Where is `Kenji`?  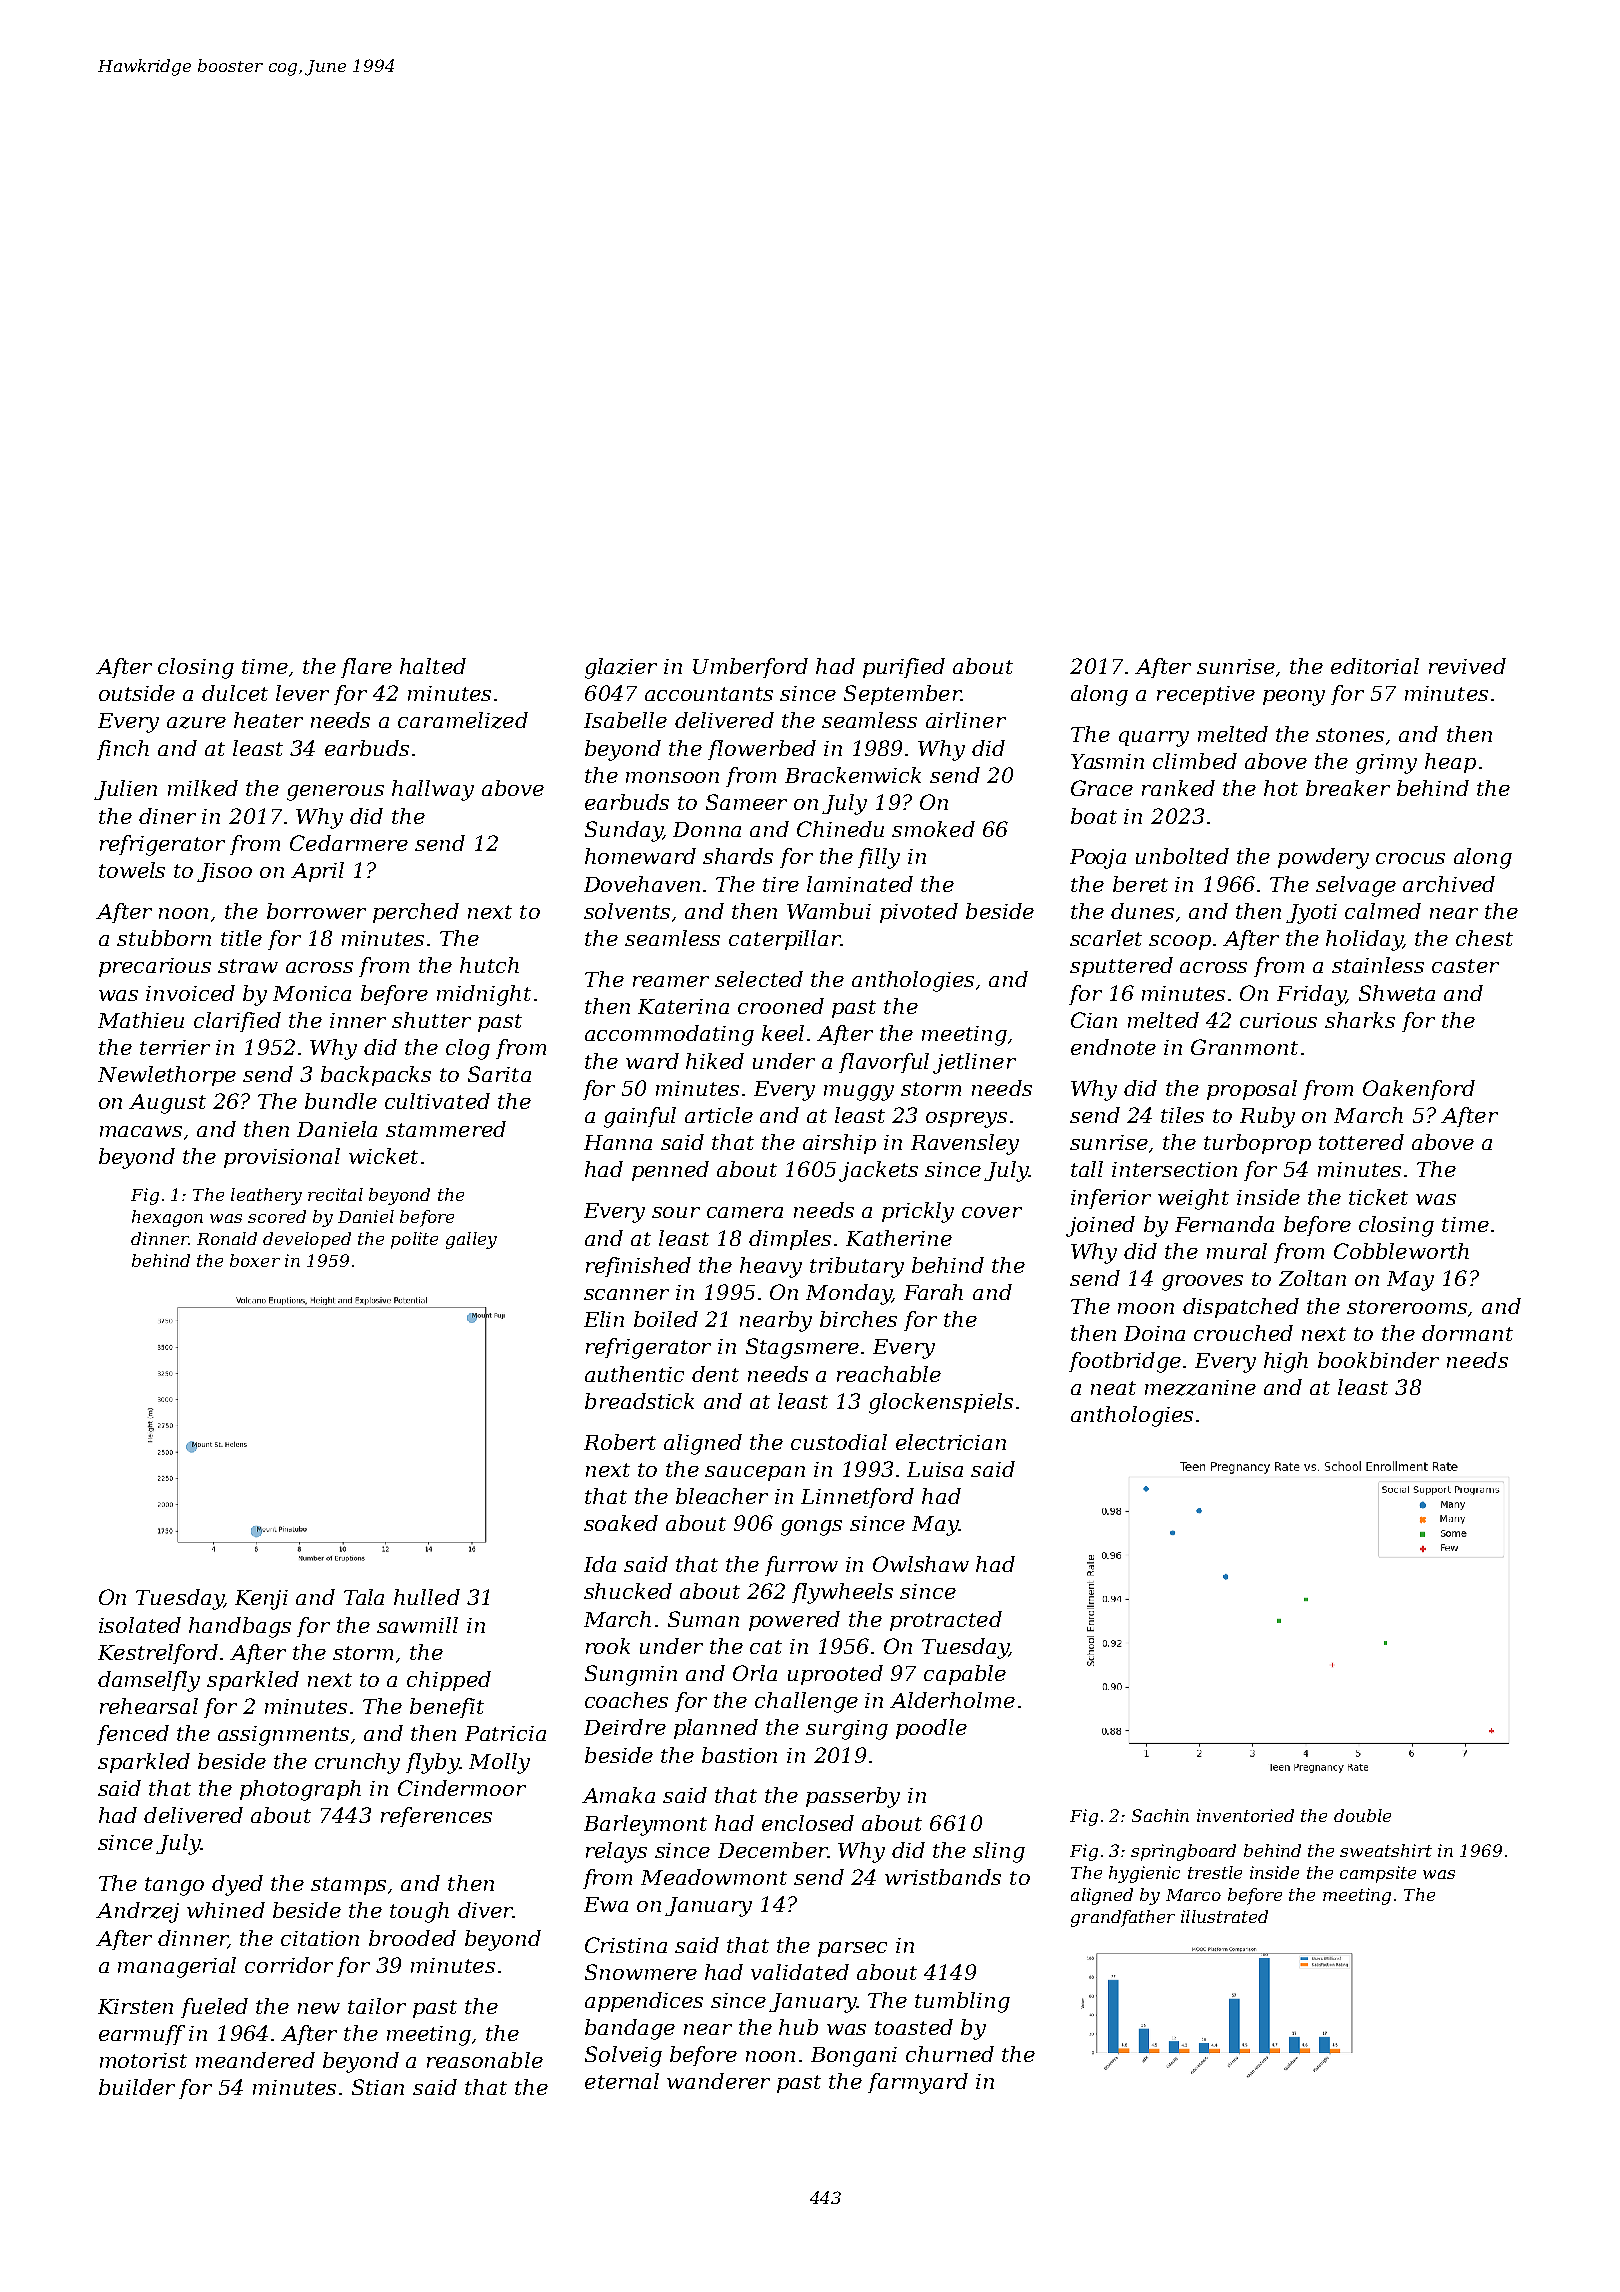 Kenji is located at coordinates (261, 1600).
